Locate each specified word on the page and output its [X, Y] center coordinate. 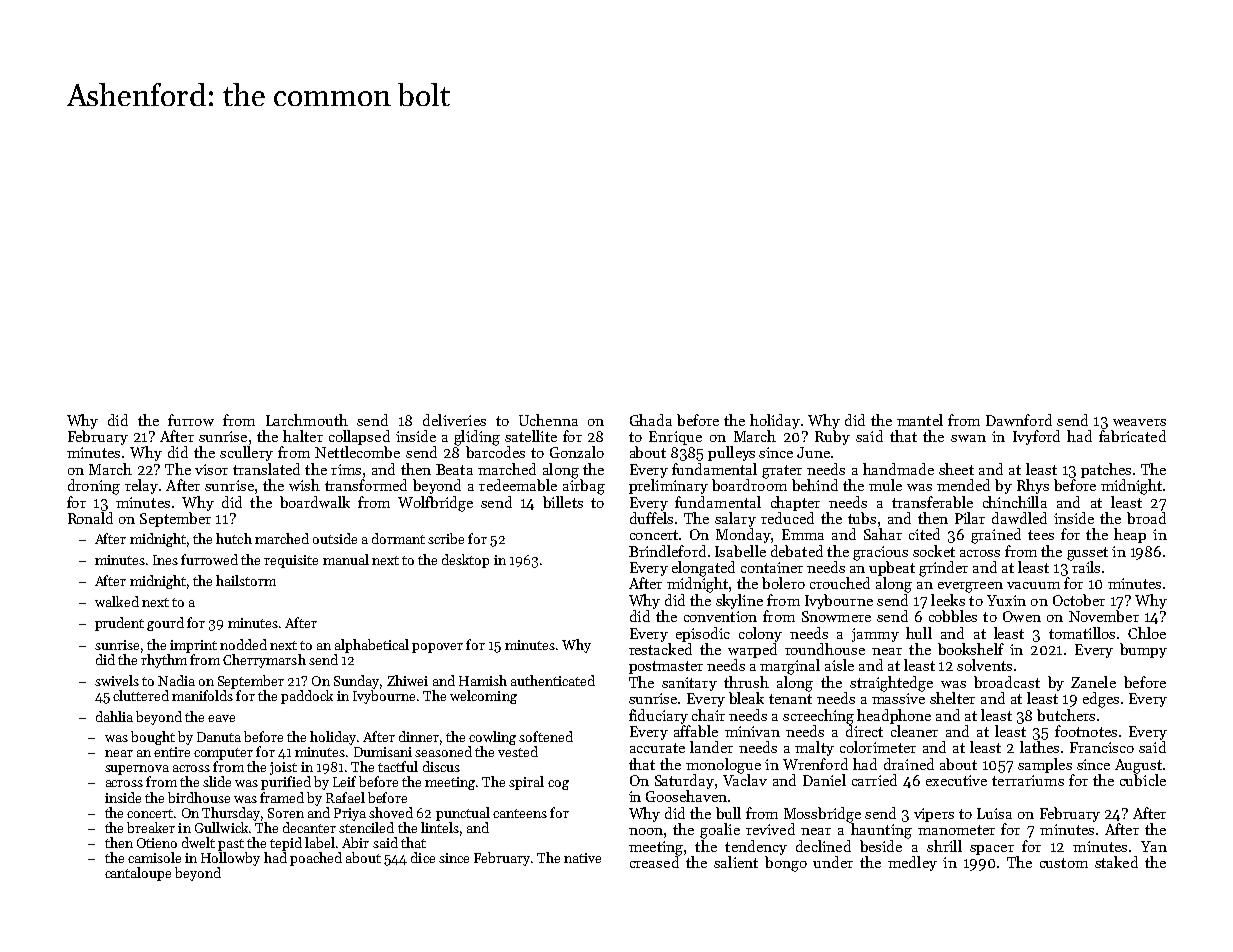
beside [881, 846]
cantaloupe [138, 874]
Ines [165, 560]
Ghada [651, 420]
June [813, 452]
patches [1106, 470]
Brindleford [667, 551]
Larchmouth [307, 420]
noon [646, 831]
